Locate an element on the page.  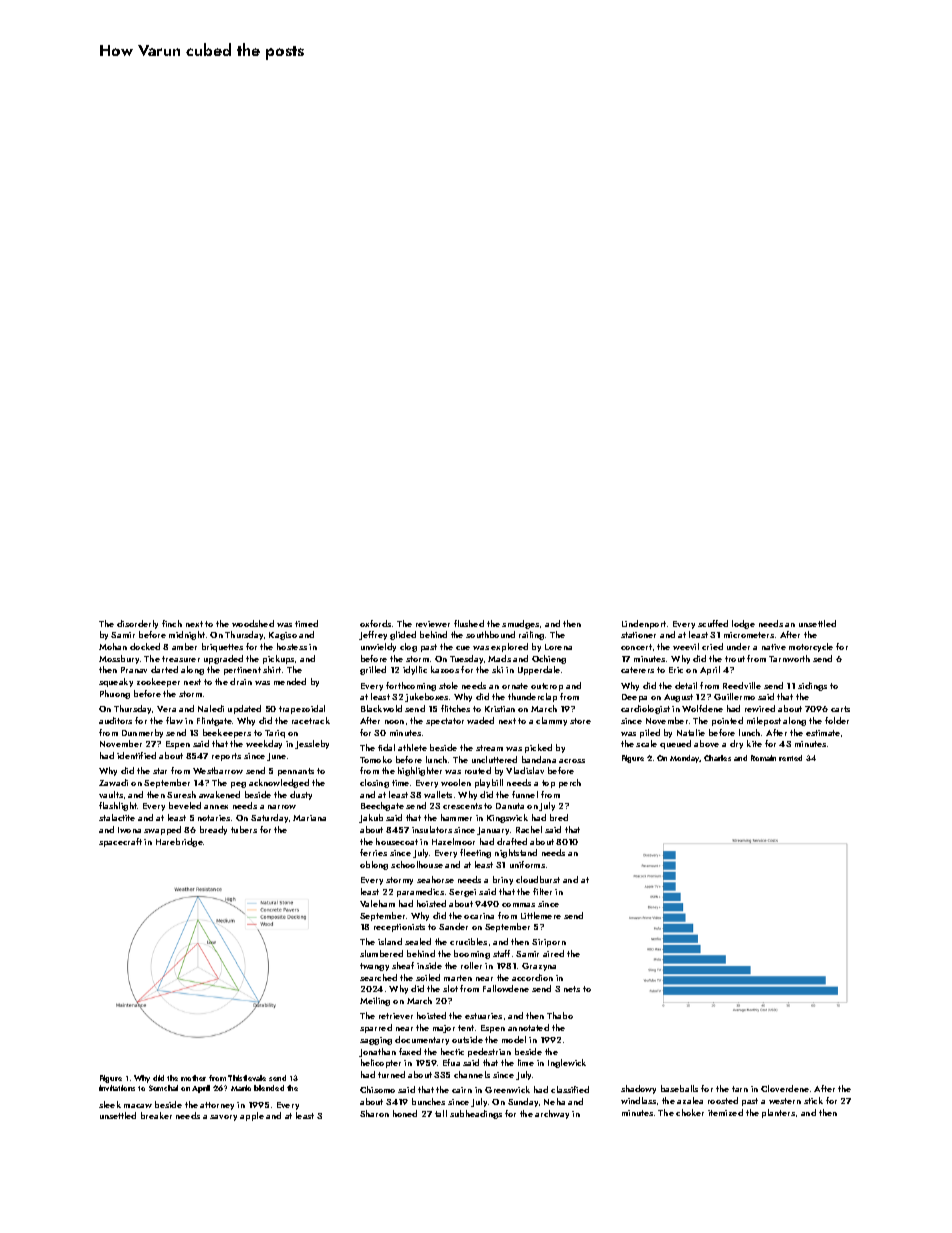
motorcycle is located at coordinates (811, 647).
